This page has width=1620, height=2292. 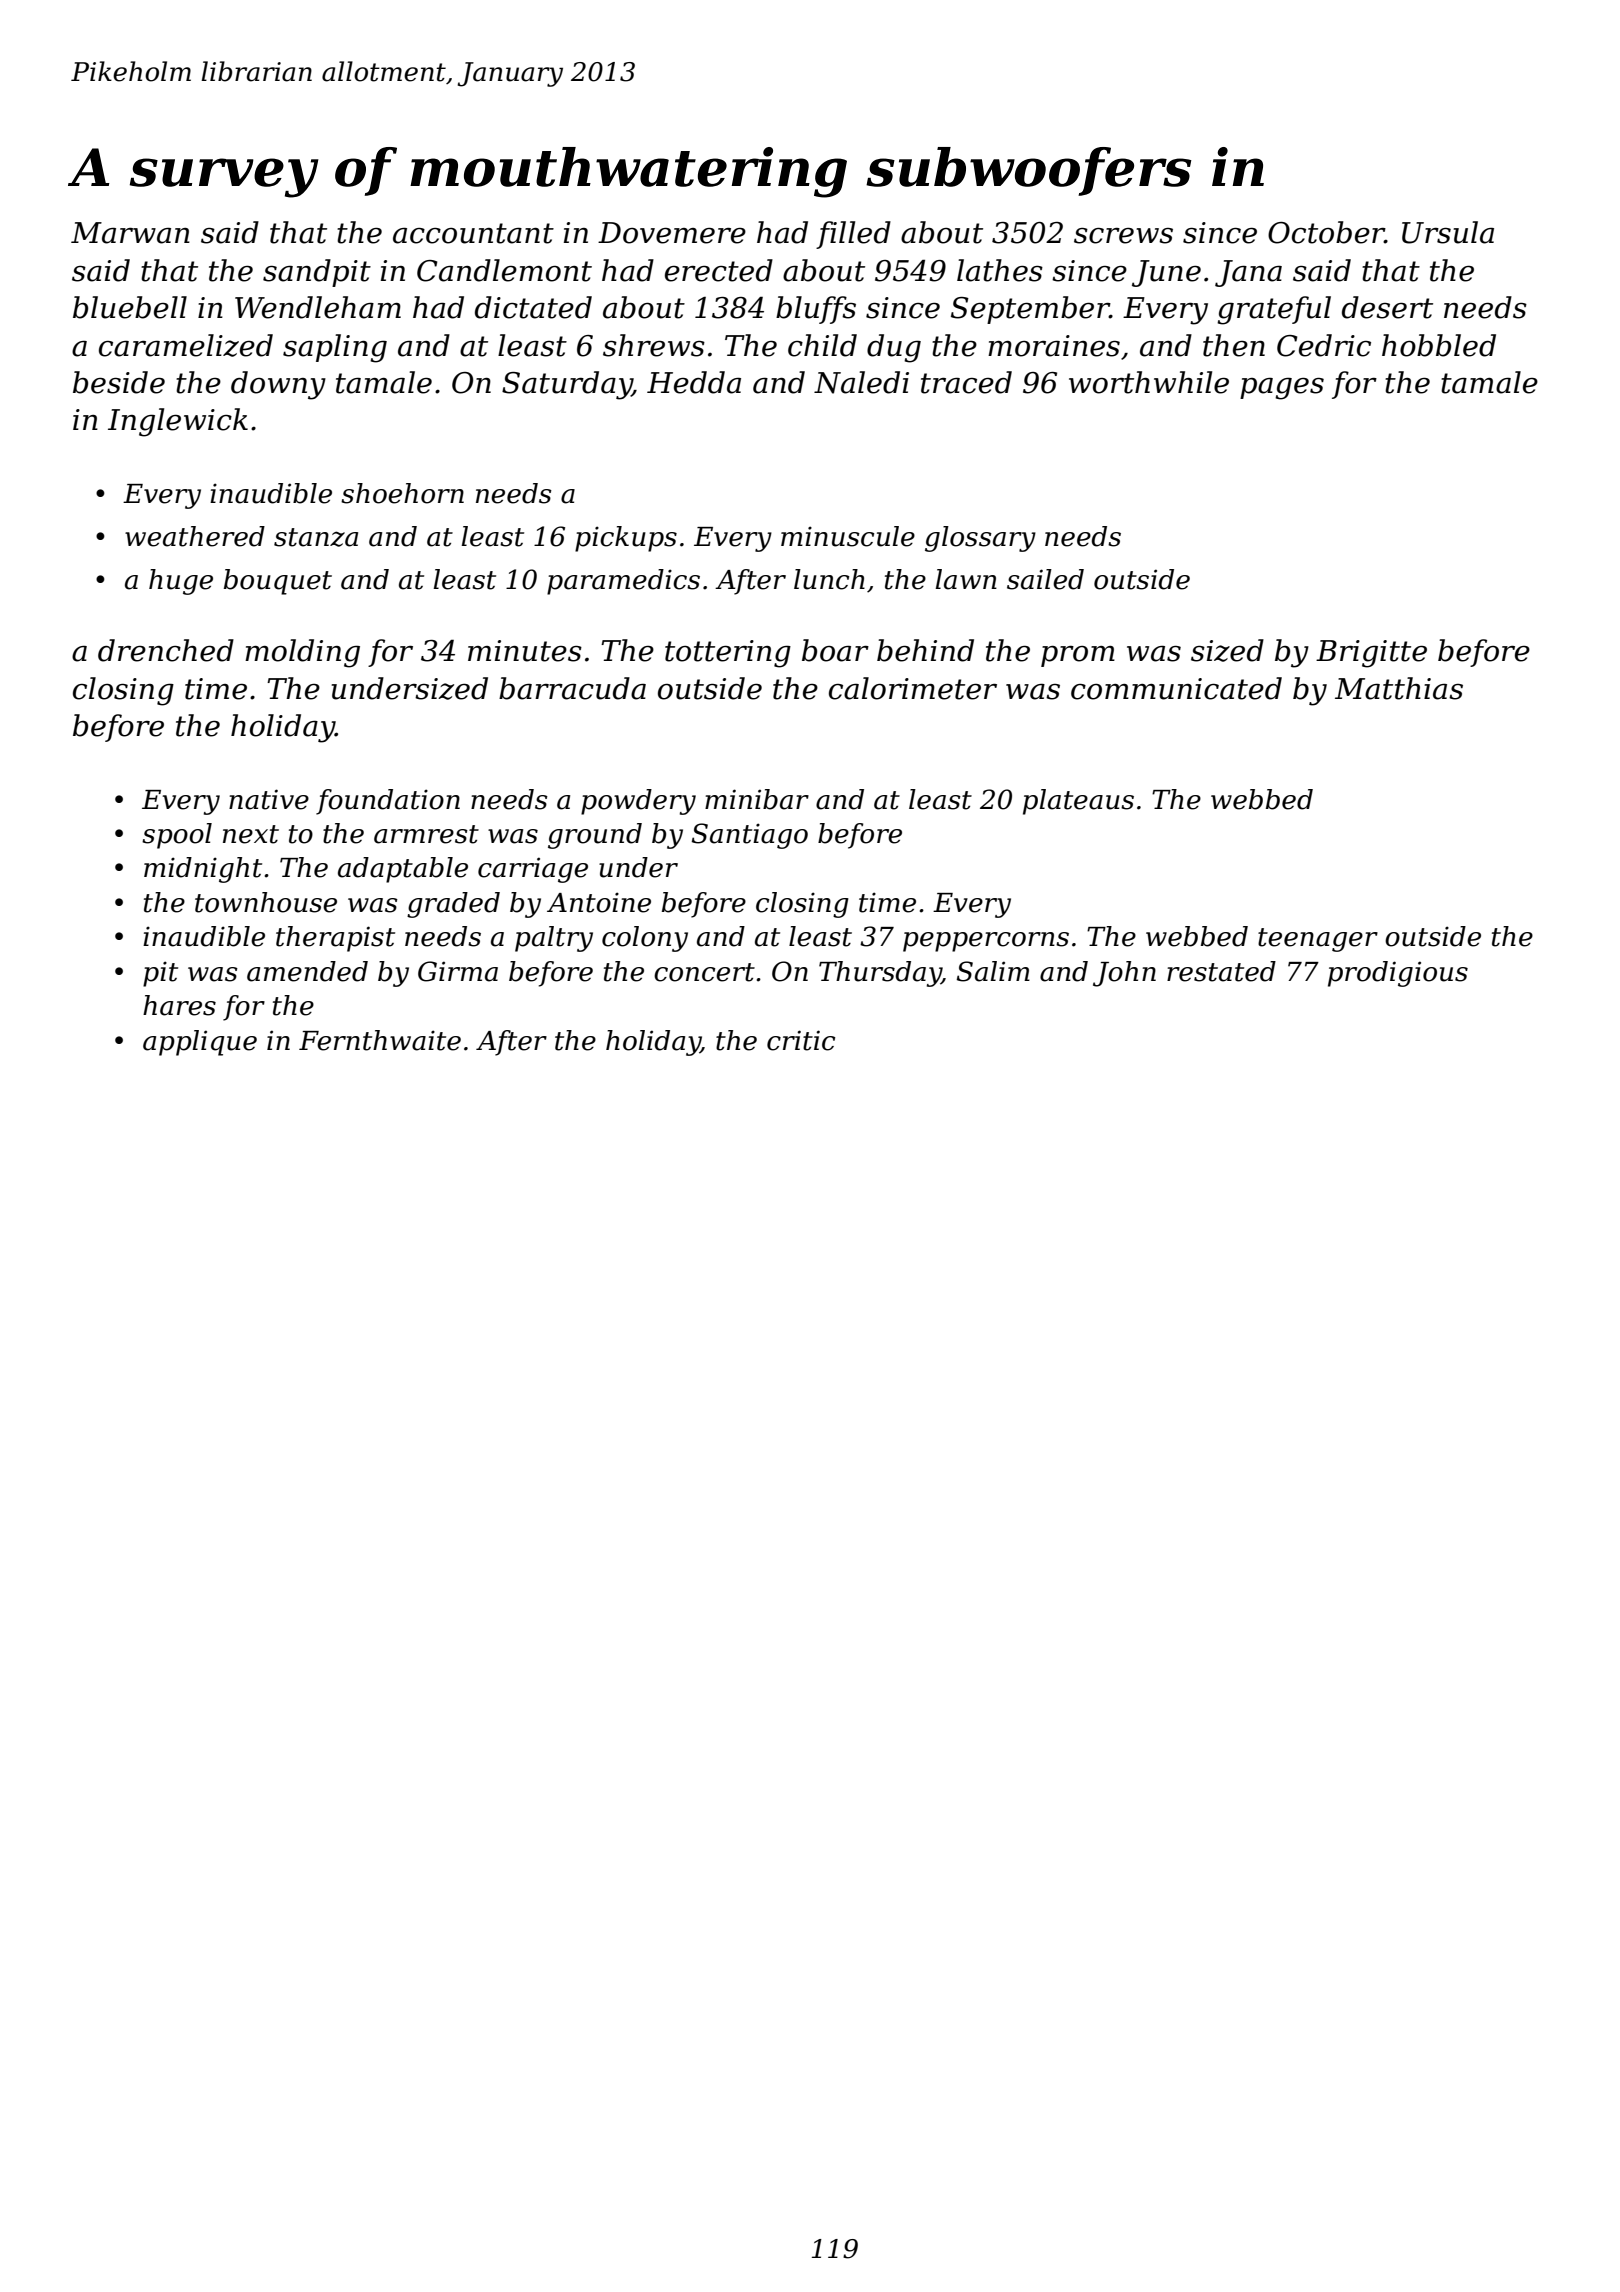 What do you see at coordinates (1448, 232) in the page?
I see `Ursula` at bounding box center [1448, 232].
